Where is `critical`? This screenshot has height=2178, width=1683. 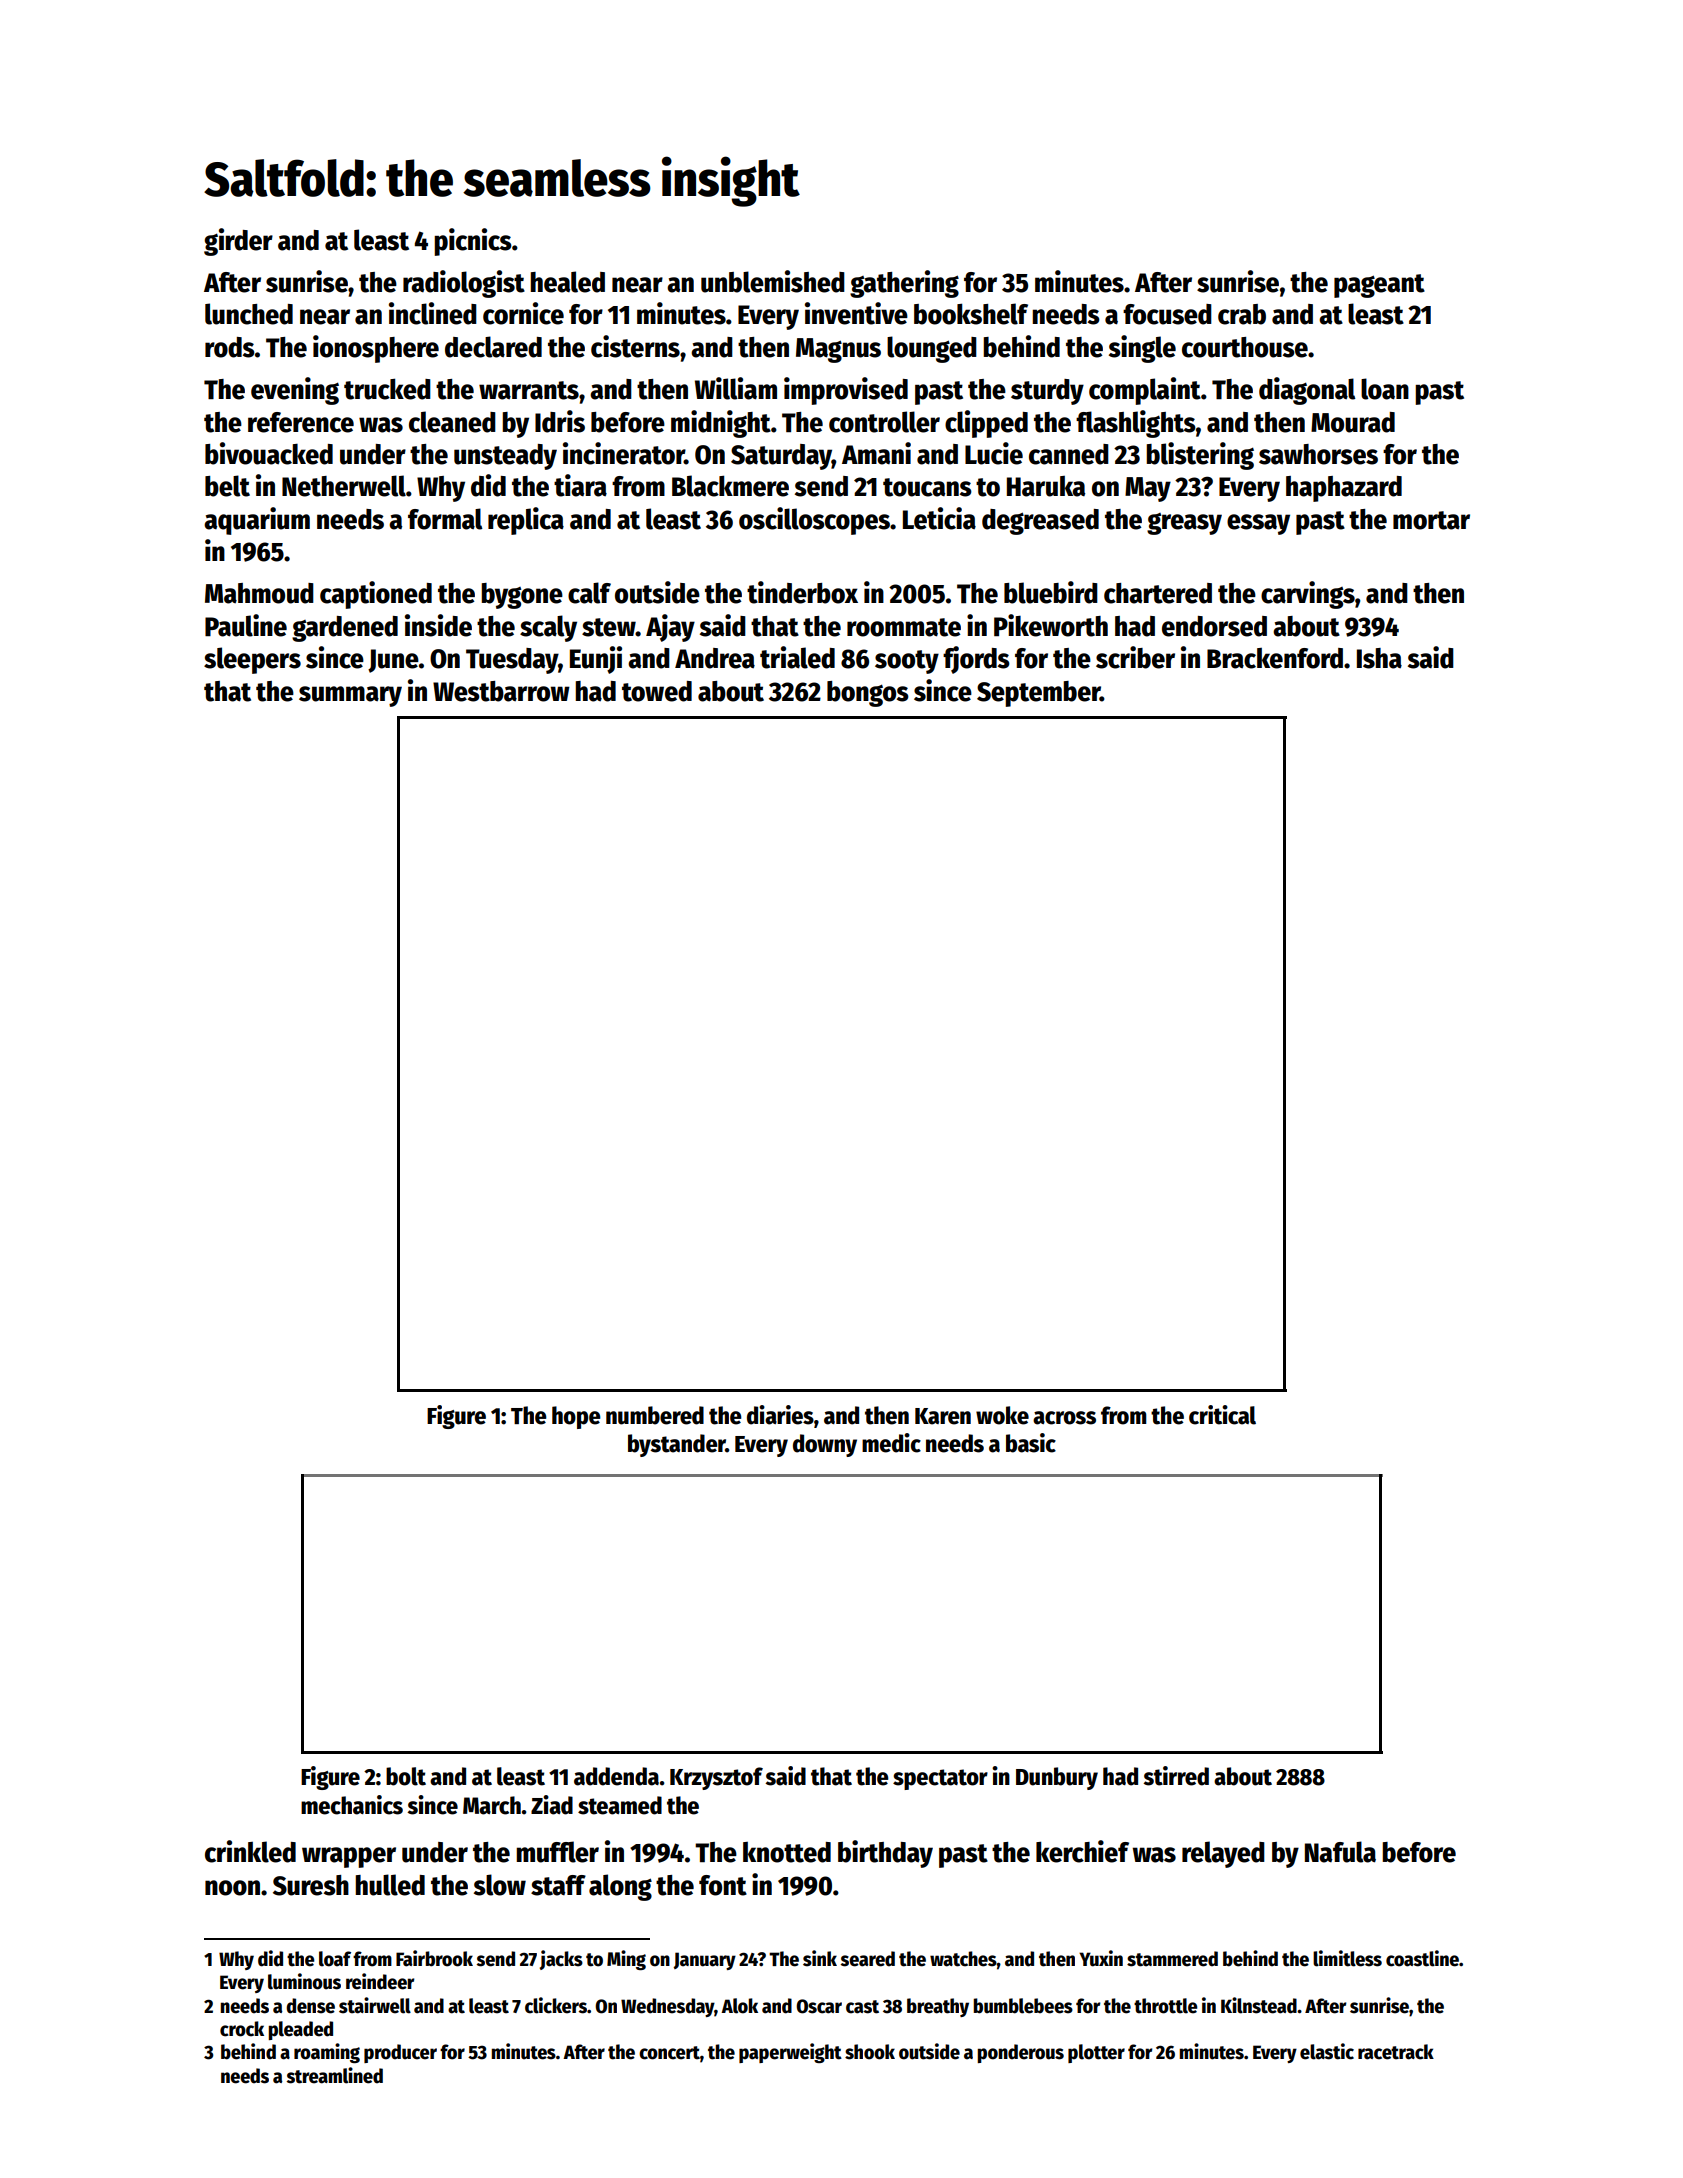
critical is located at coordinates (1222, 1415).
